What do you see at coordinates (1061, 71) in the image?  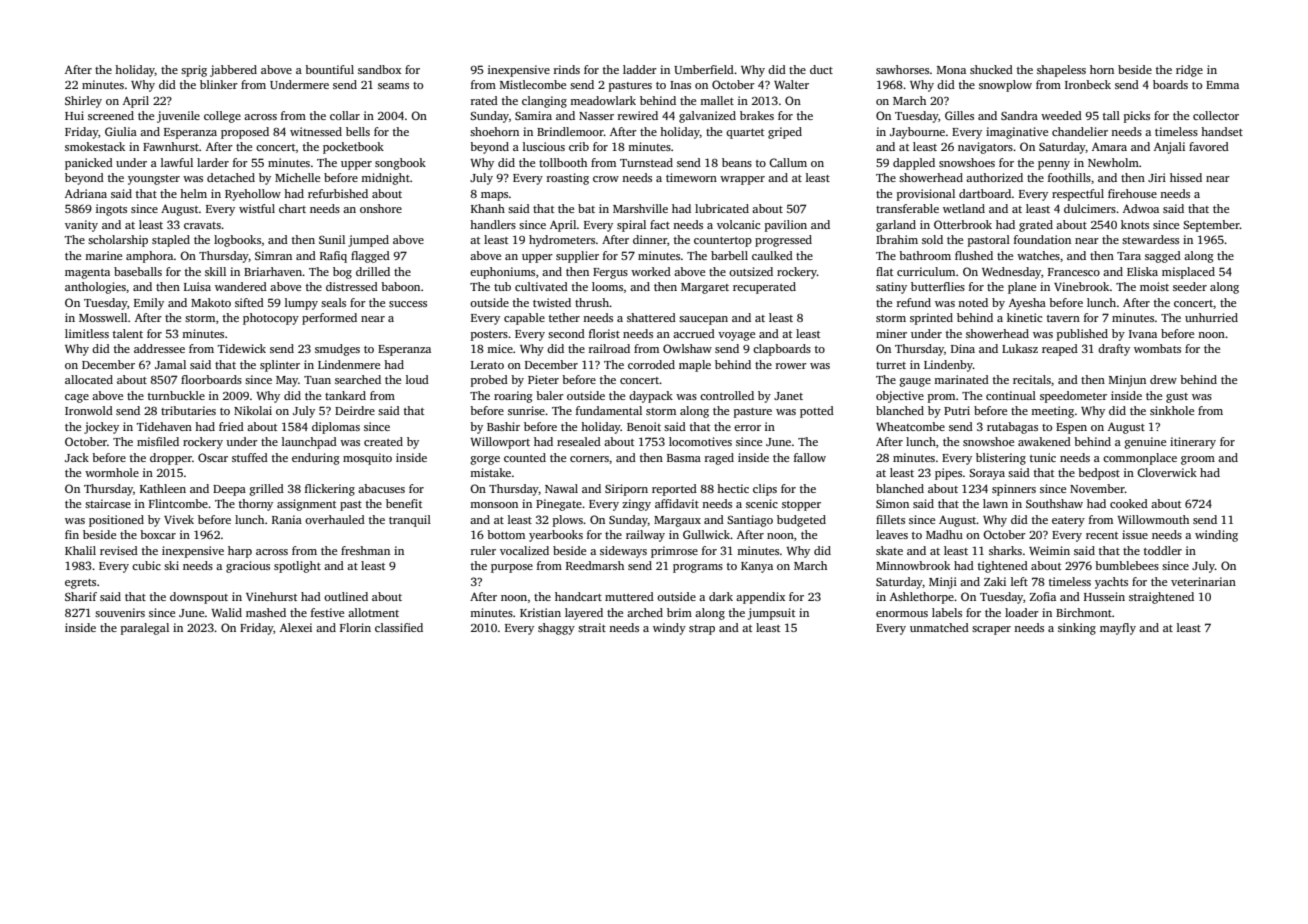 I see `shapeless` at bounding box center [1061, 71].
